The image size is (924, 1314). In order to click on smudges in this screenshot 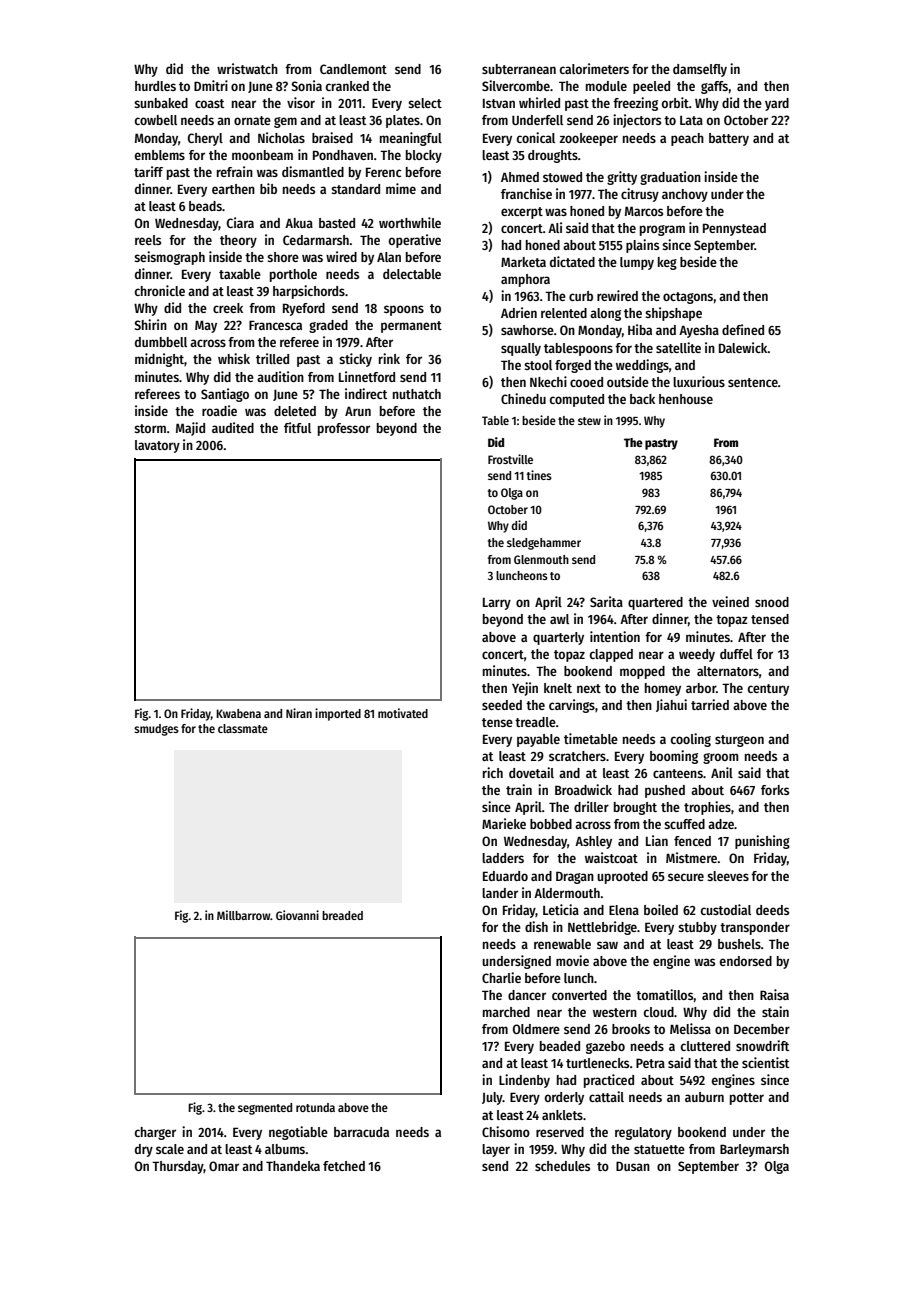, I will do `click(156, 730)`.
